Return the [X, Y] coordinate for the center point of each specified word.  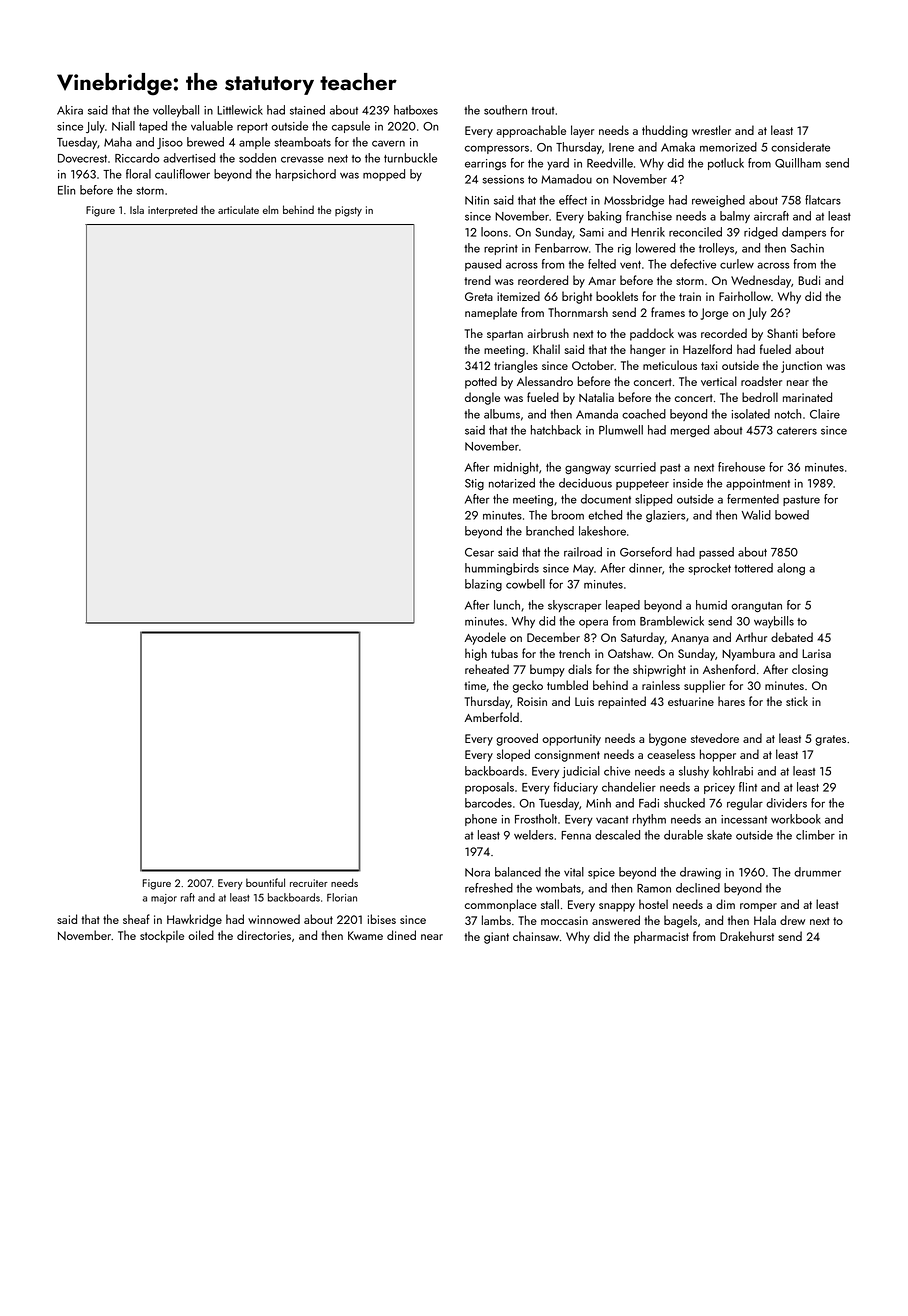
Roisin [532, 701]
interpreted [172, 210]
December [553, 637]
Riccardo [137, 158]
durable [683, 835]
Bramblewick [672, 621]
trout [543, 111]
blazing [483, 585]
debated [792, 637]
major [164, 899]
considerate [800, 147]
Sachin [807, 248]
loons [494, 232]
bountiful [265, 882]
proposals [489, 788]
